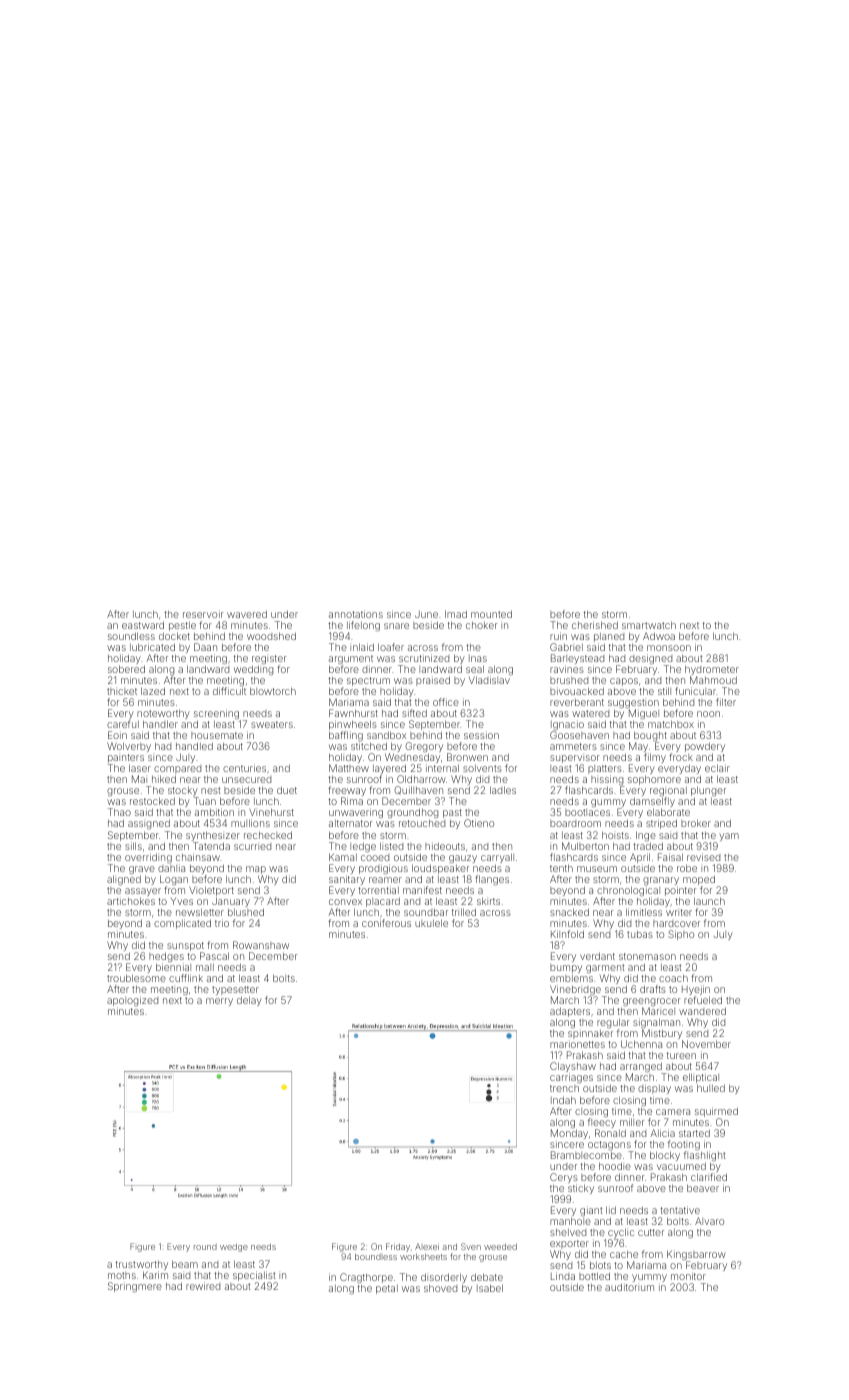 The height and width of the page is (1400, 849). What do you see at coordinates (478, 658) in the page?
I see `Inas` at bounding box center [478, 658].
